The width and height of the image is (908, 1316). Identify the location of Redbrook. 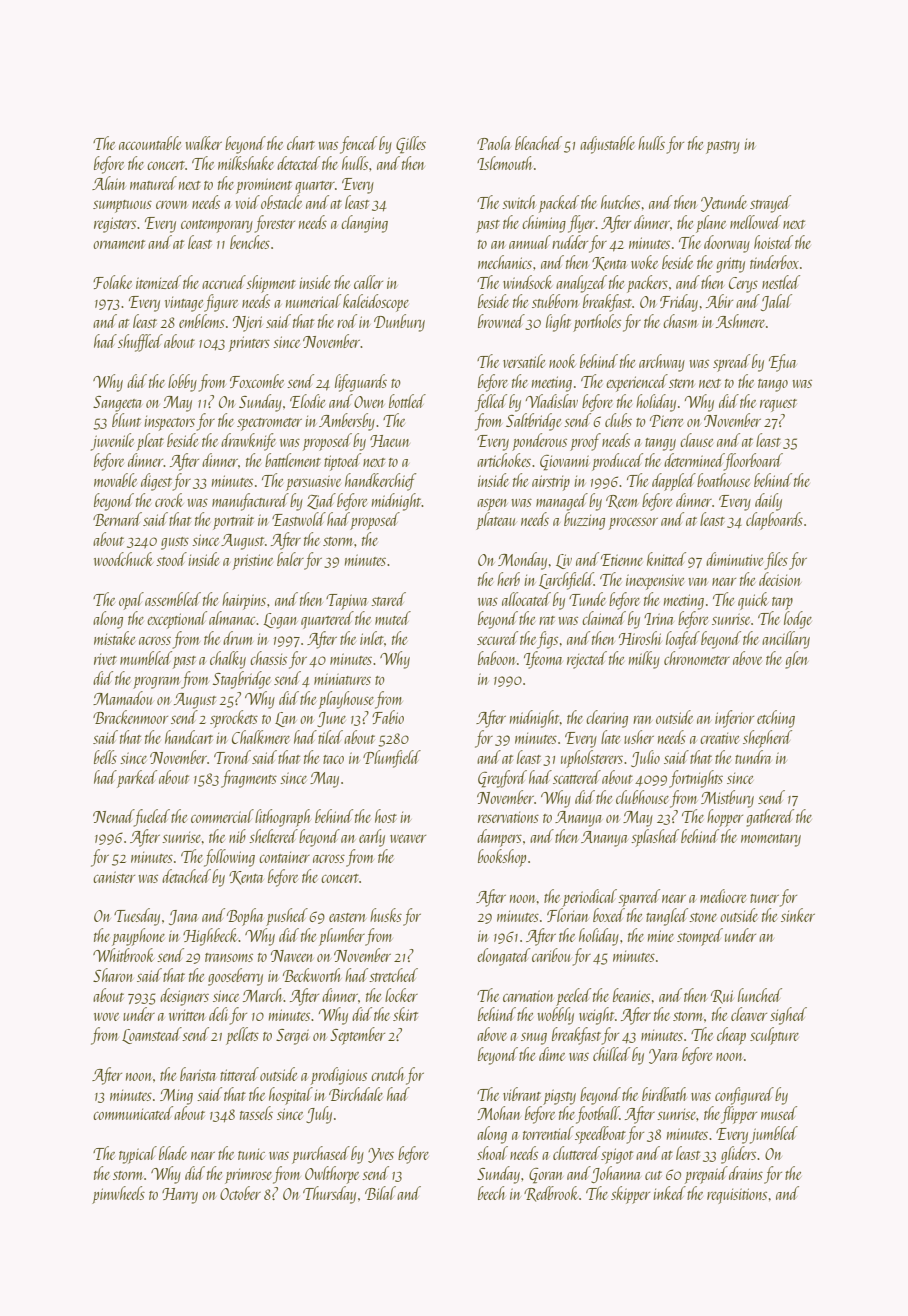
(551, 1194).
